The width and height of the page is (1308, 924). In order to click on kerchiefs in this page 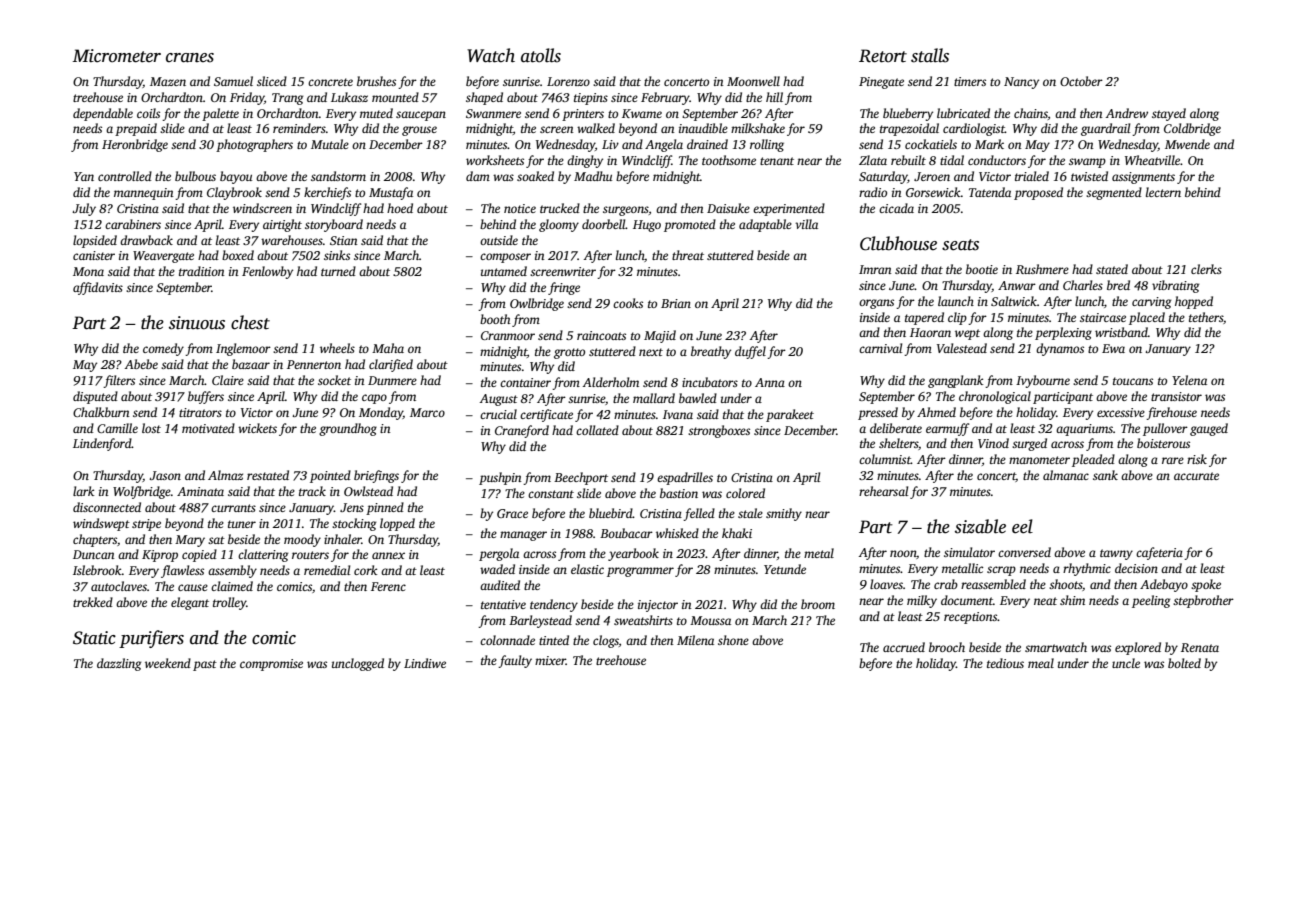, I will do `click(327, 193)`.
